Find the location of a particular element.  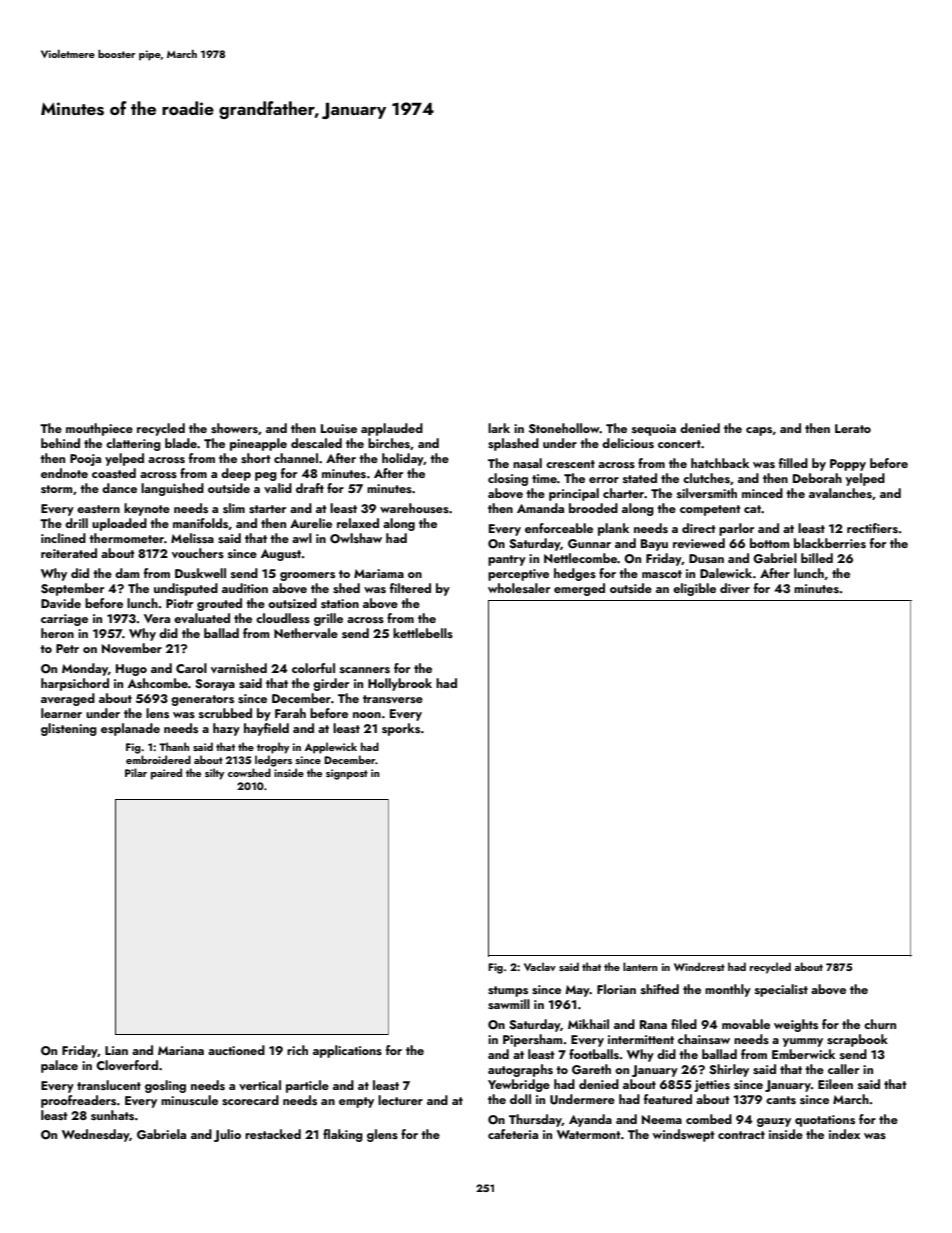

applauded is located at coordinates (392, 429).
